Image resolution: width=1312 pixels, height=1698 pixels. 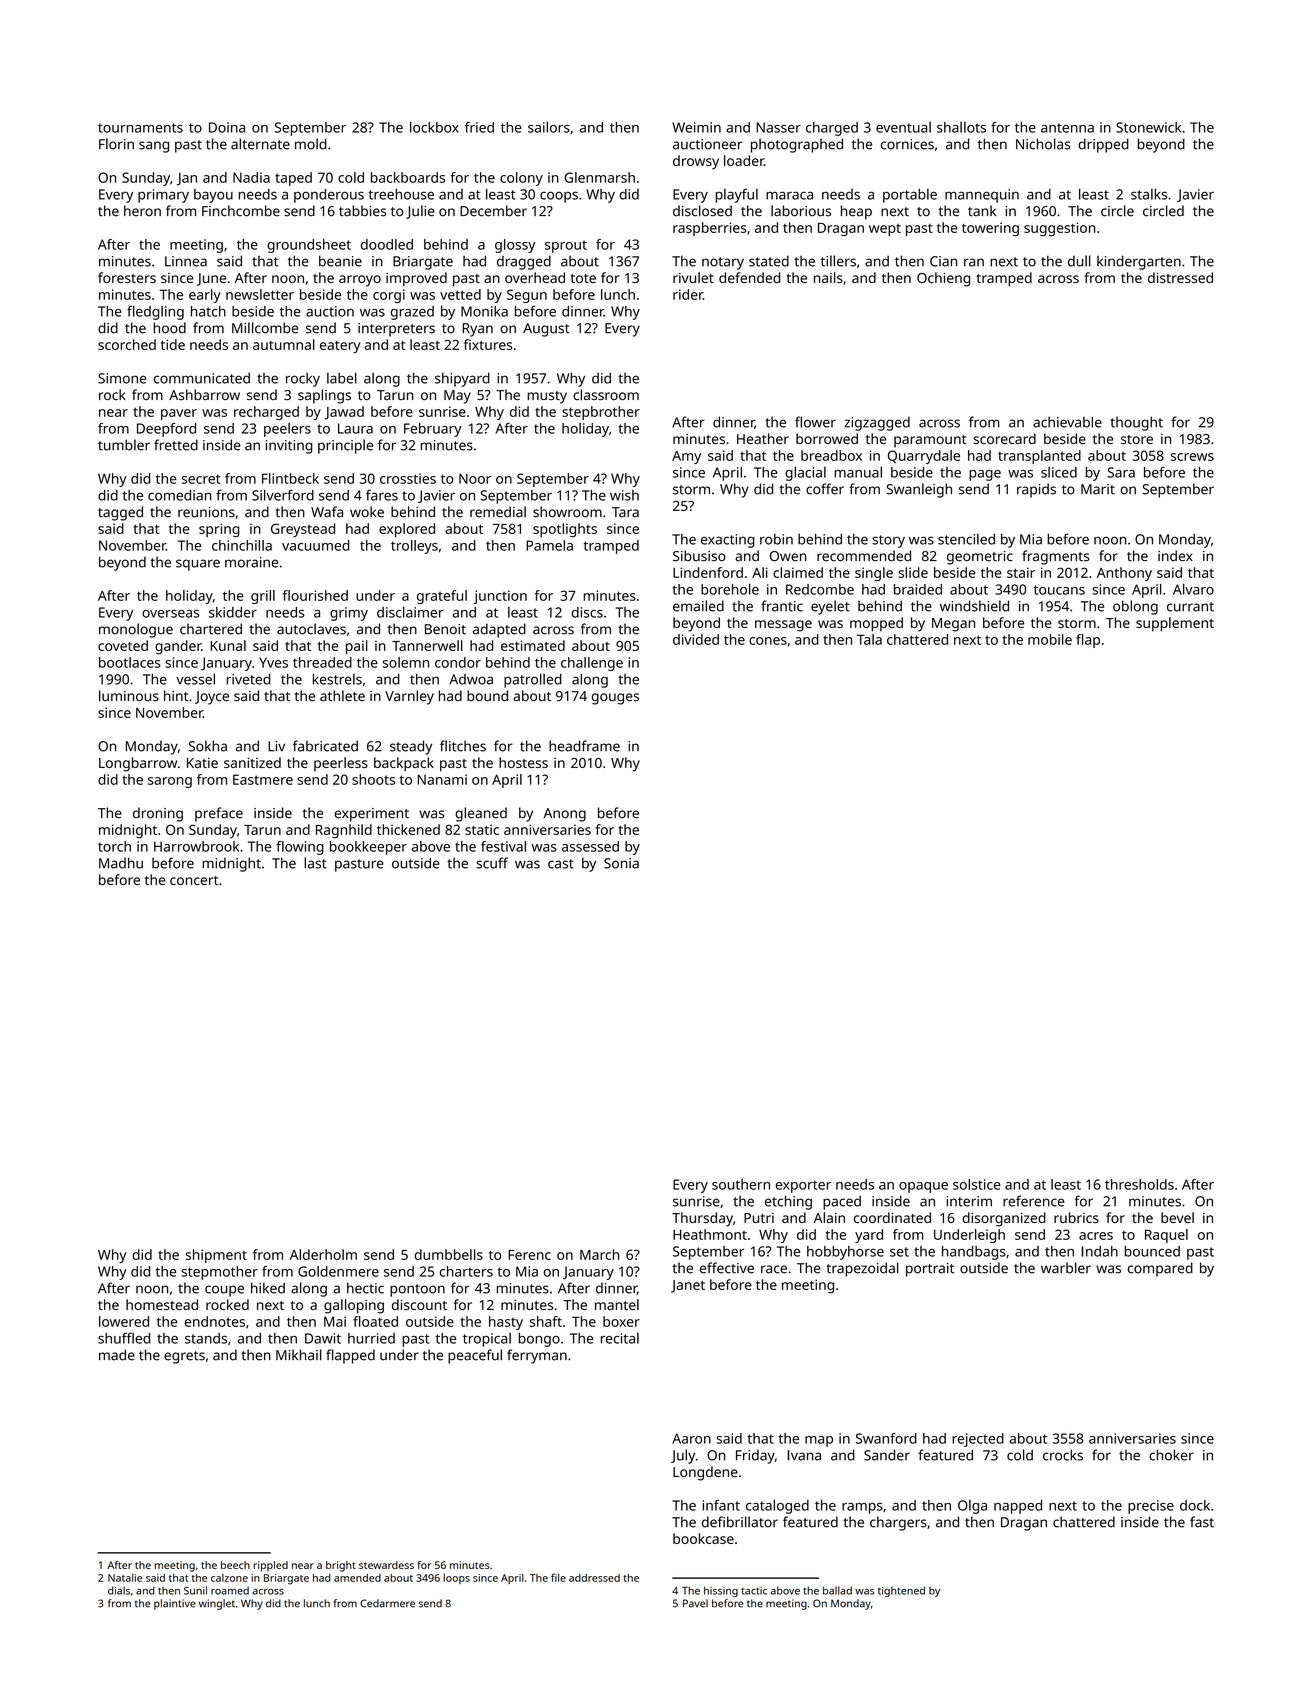 What do you see at coordinates (194, 880) in the screenshot?
I see `concert` at bounding box center [194, 880].
